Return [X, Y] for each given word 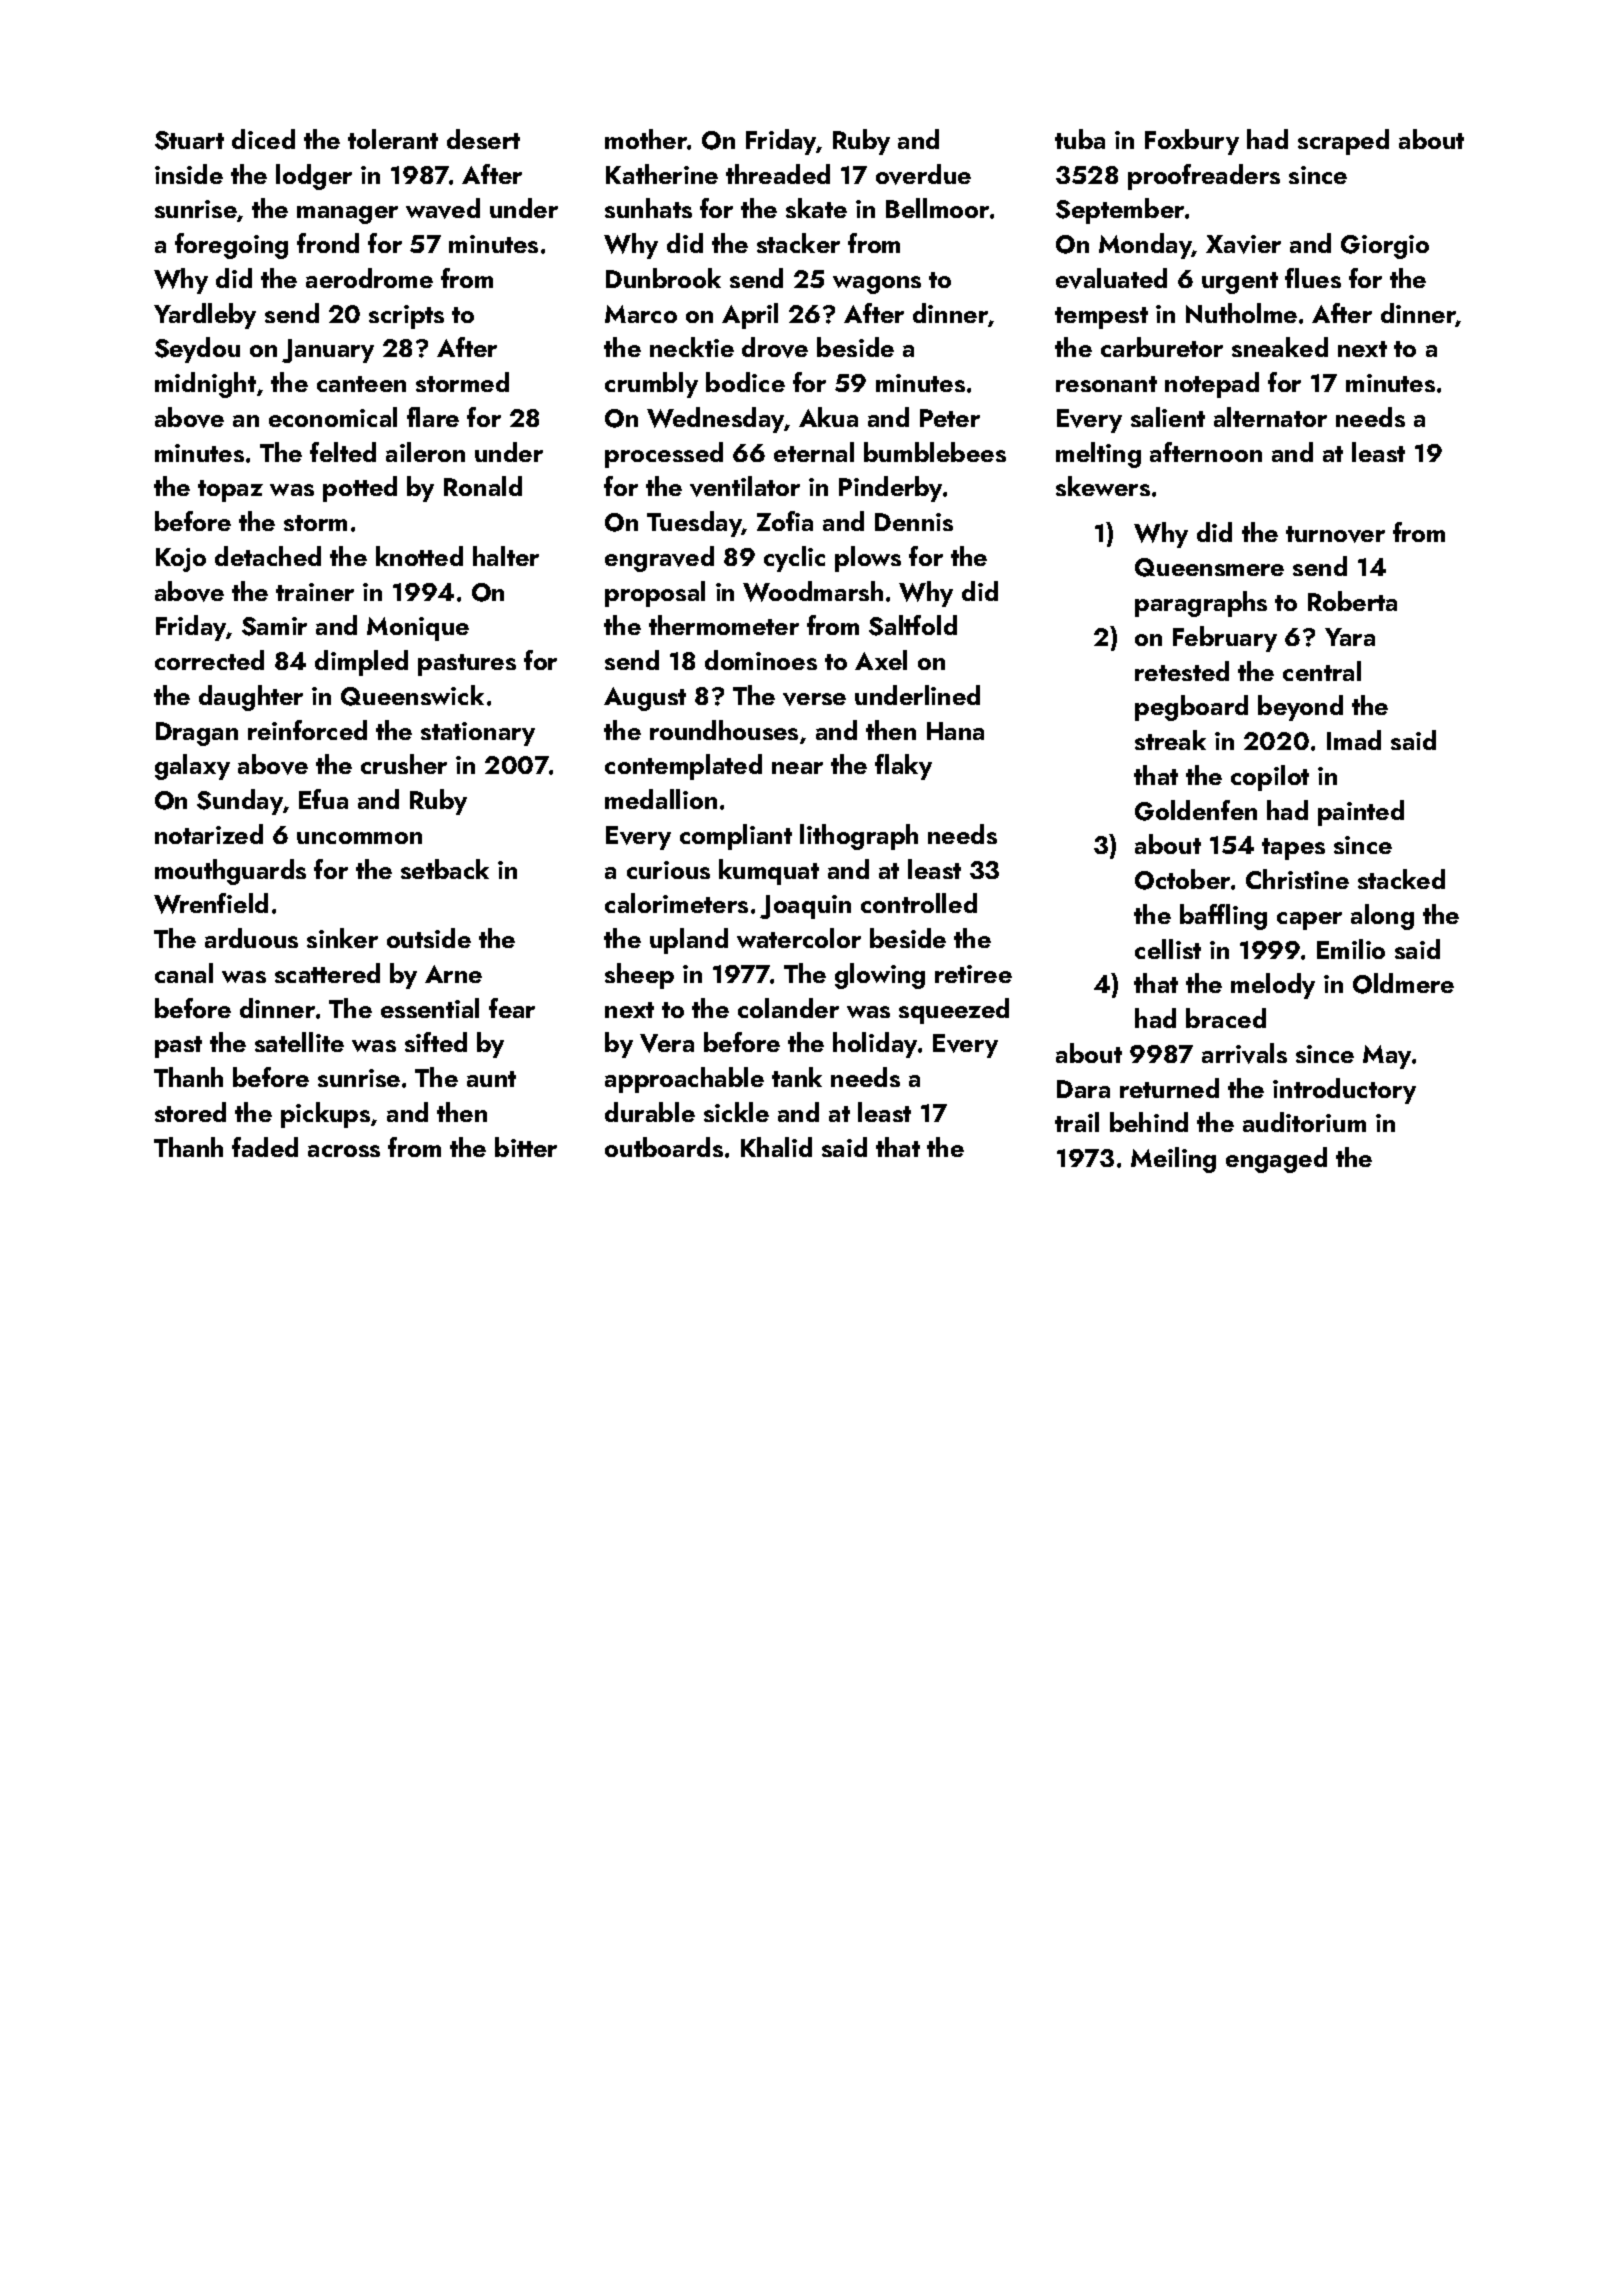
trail [1077, 1122]
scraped [1343, 142]
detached [268, 556]
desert [483, 139]
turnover [1335, 534]
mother [646, 139]
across [344, 1151]
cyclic [794, 559]
